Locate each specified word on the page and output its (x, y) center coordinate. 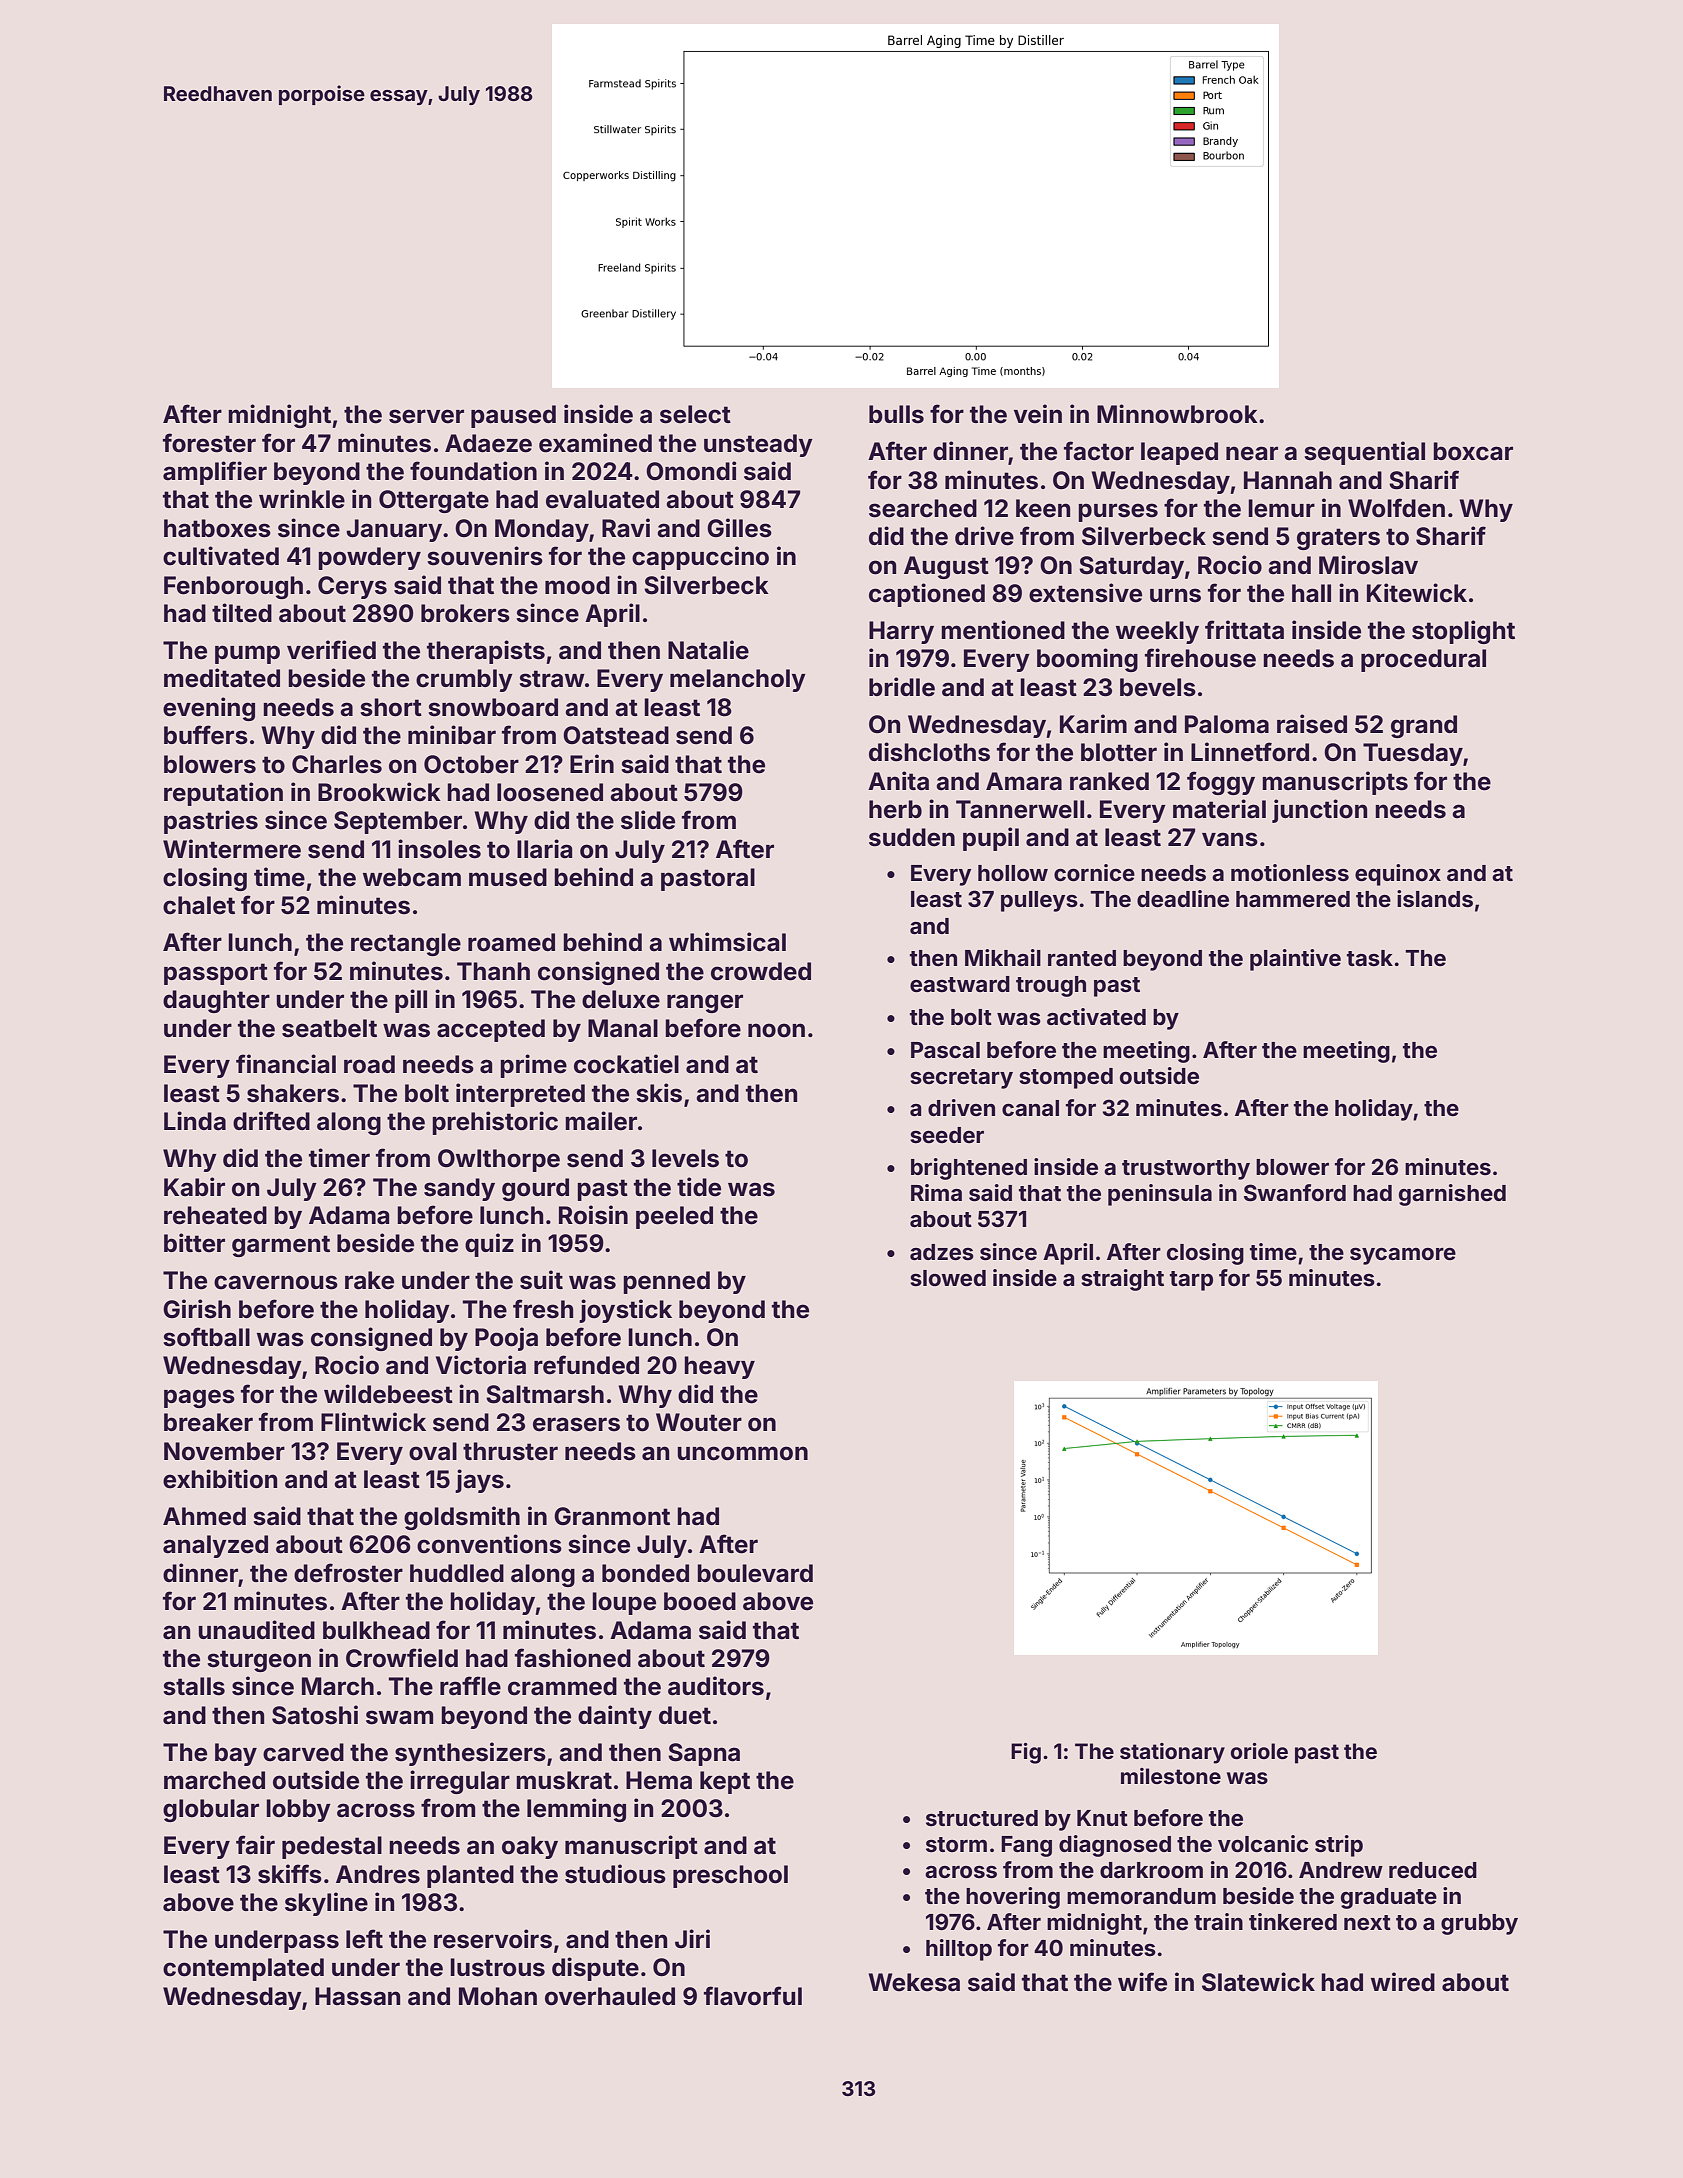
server (426, 416)
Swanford (1295, 1193)
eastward (960, 984)
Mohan (498, 1996)
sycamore (1403, 1256)
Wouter (699, 1422)
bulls (896, 414)
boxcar (1473, 451)
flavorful (753, 1996)
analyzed (215, 1546)
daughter (216, 1001)
